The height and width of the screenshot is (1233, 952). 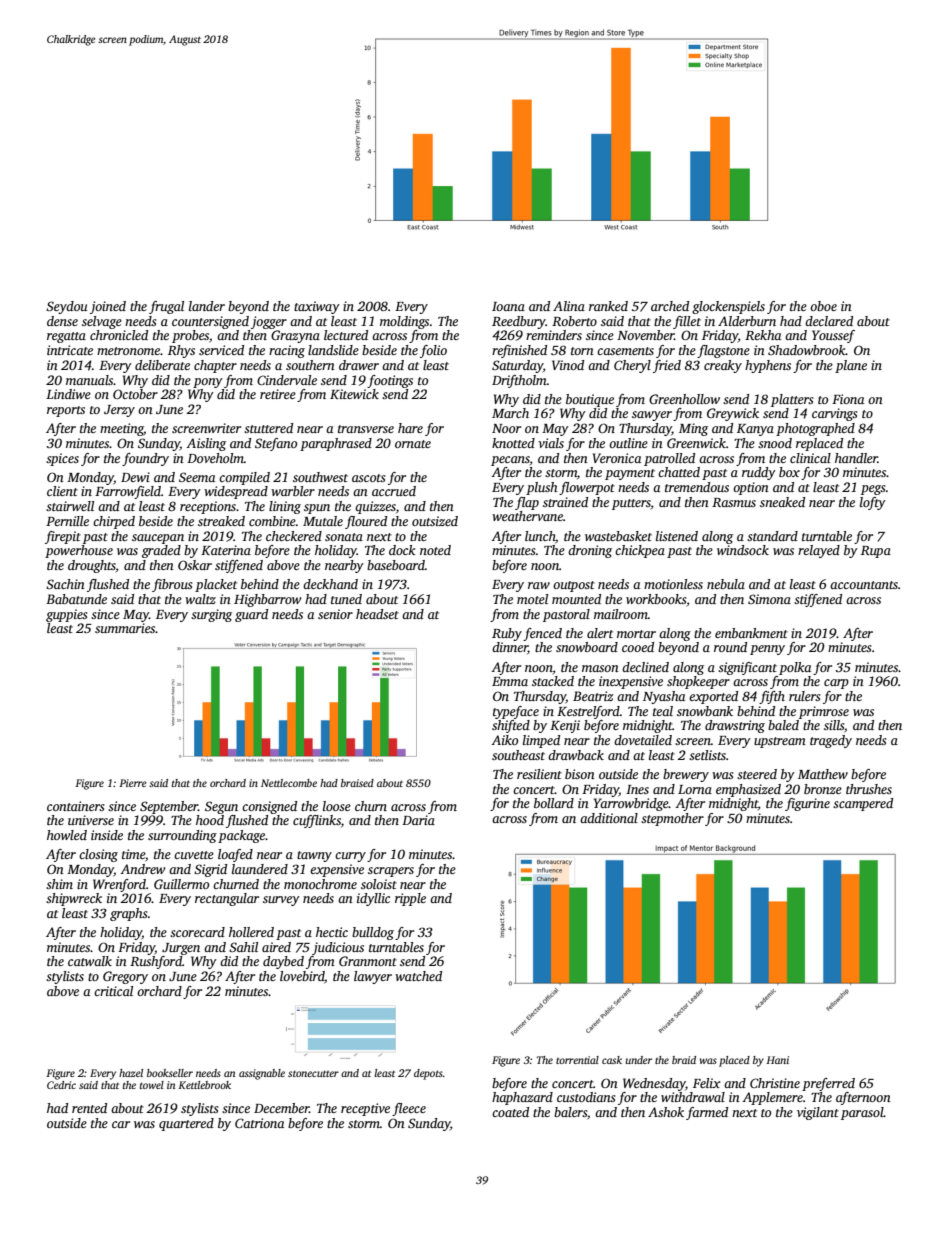 I want to click on pony, so click(x=208, y=383).
